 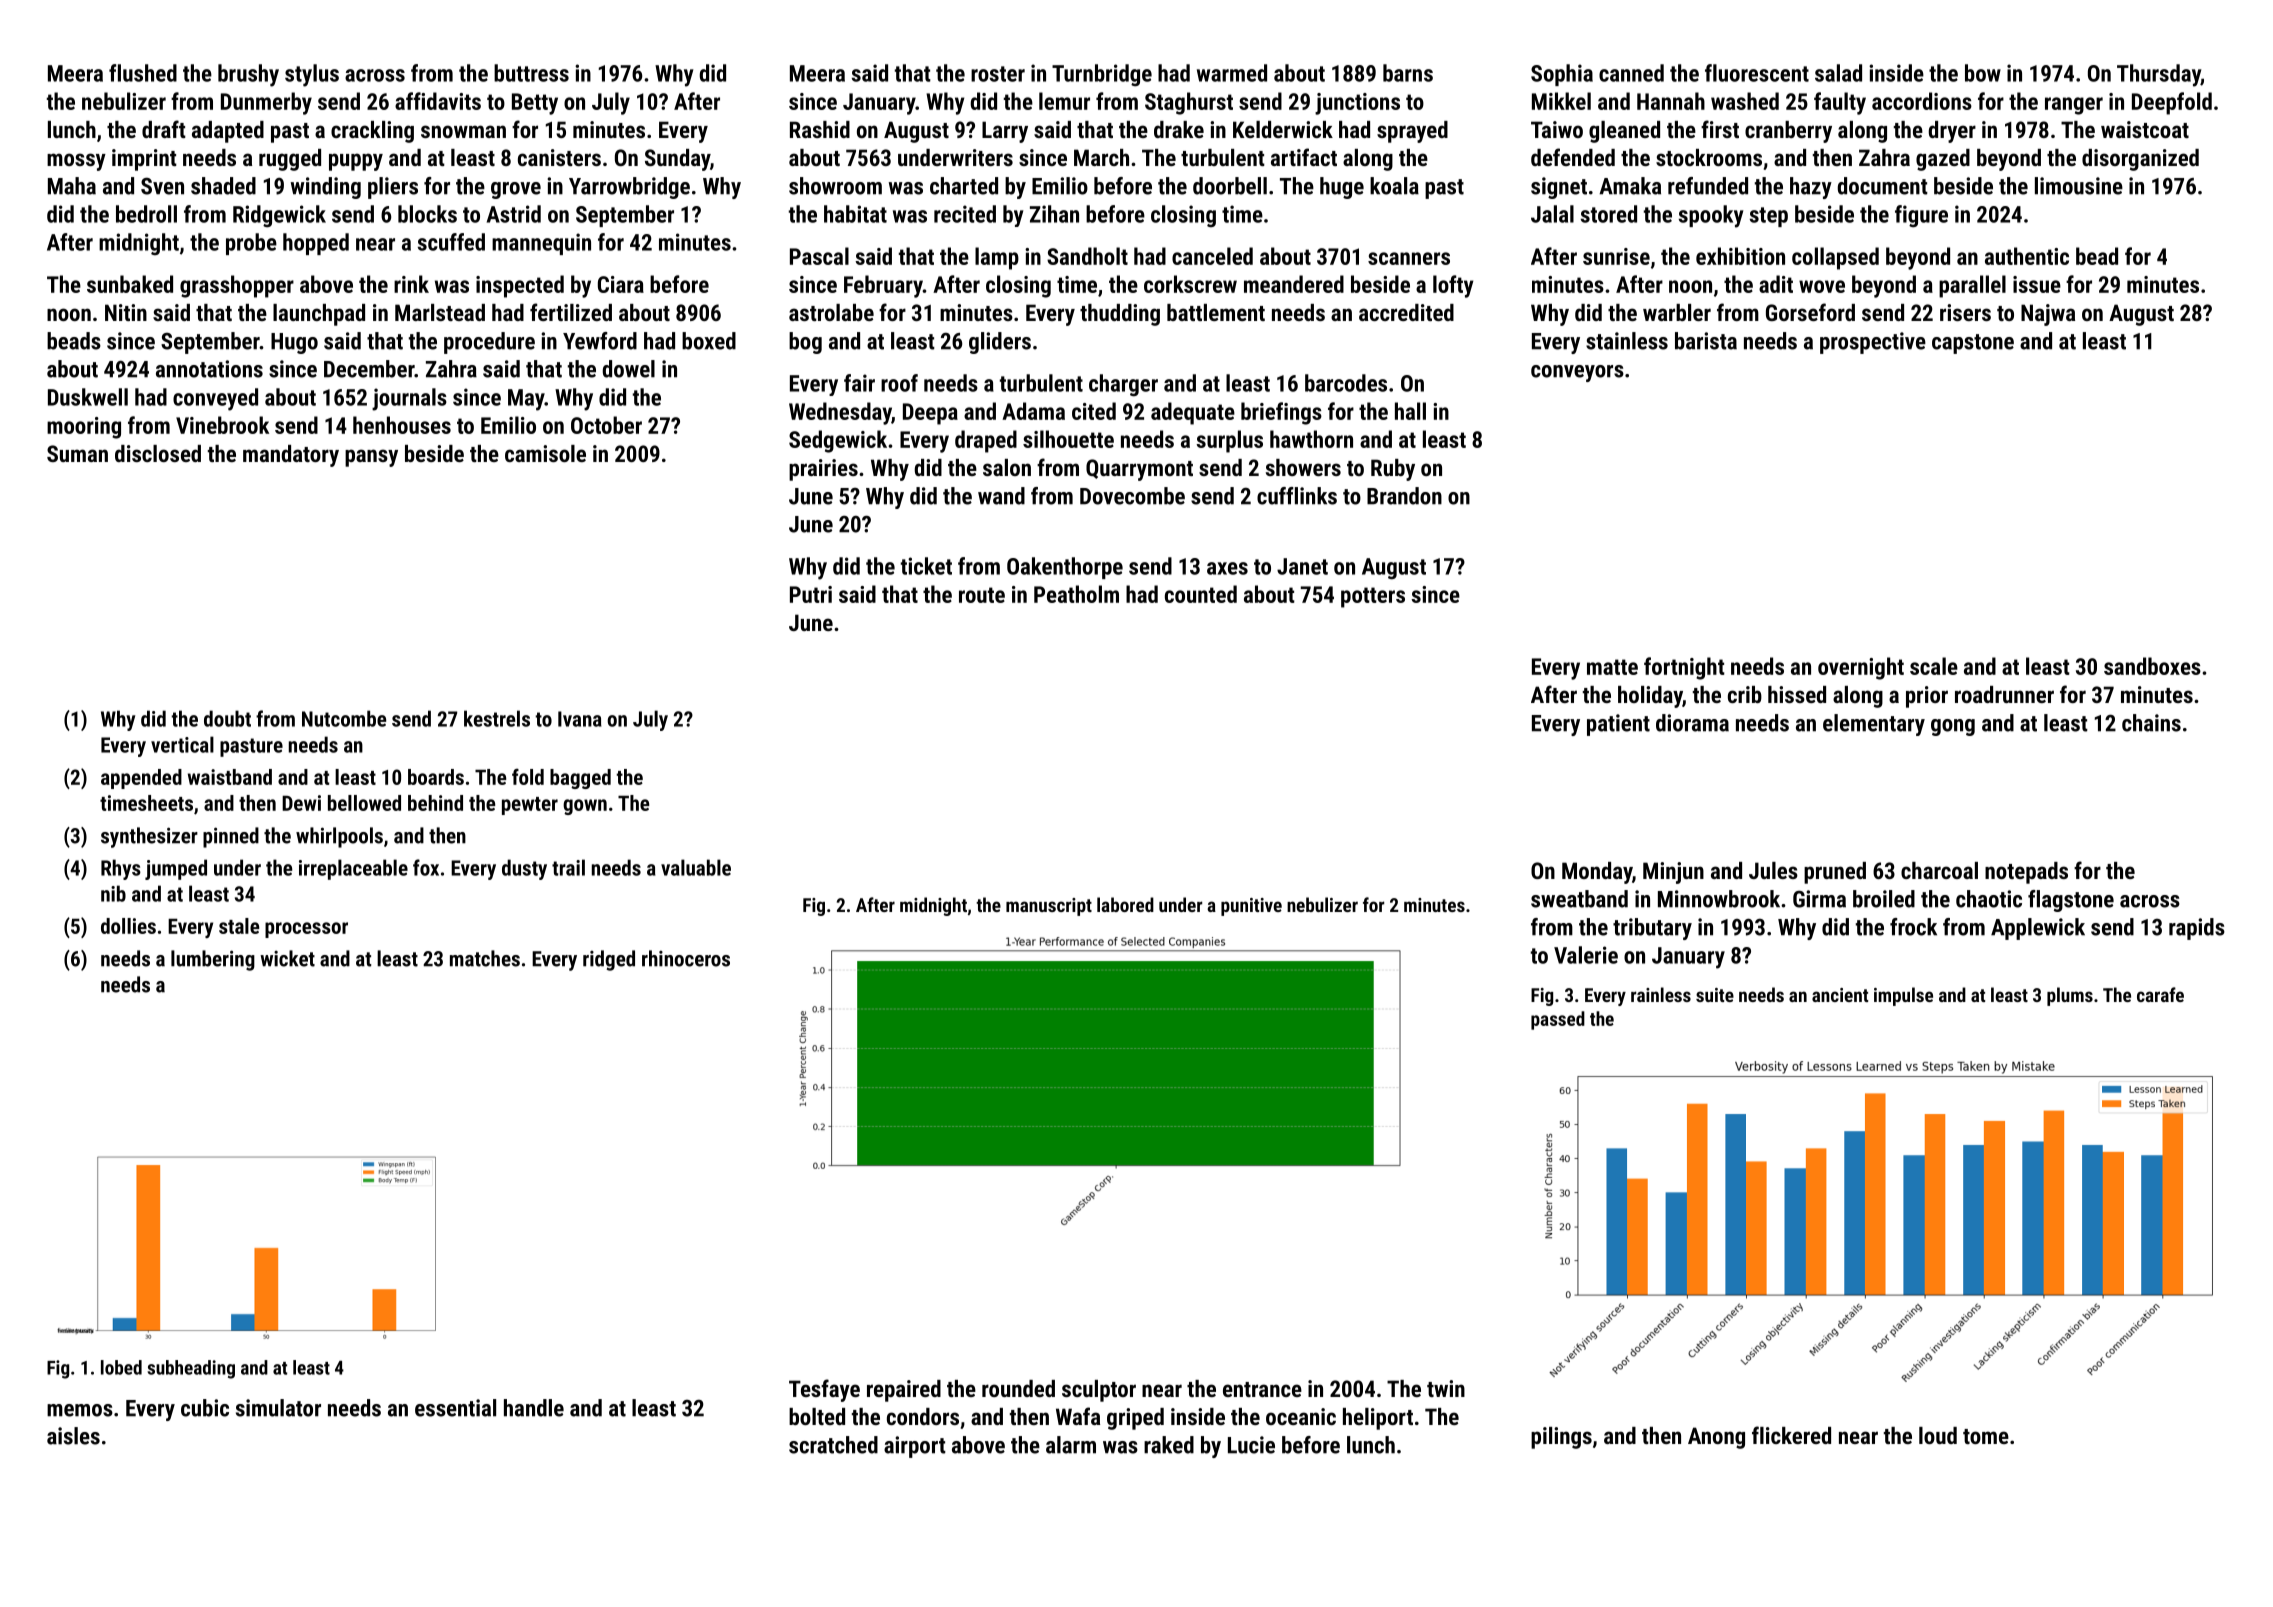 I want to click on pliers, so click(x=393, y=188).
